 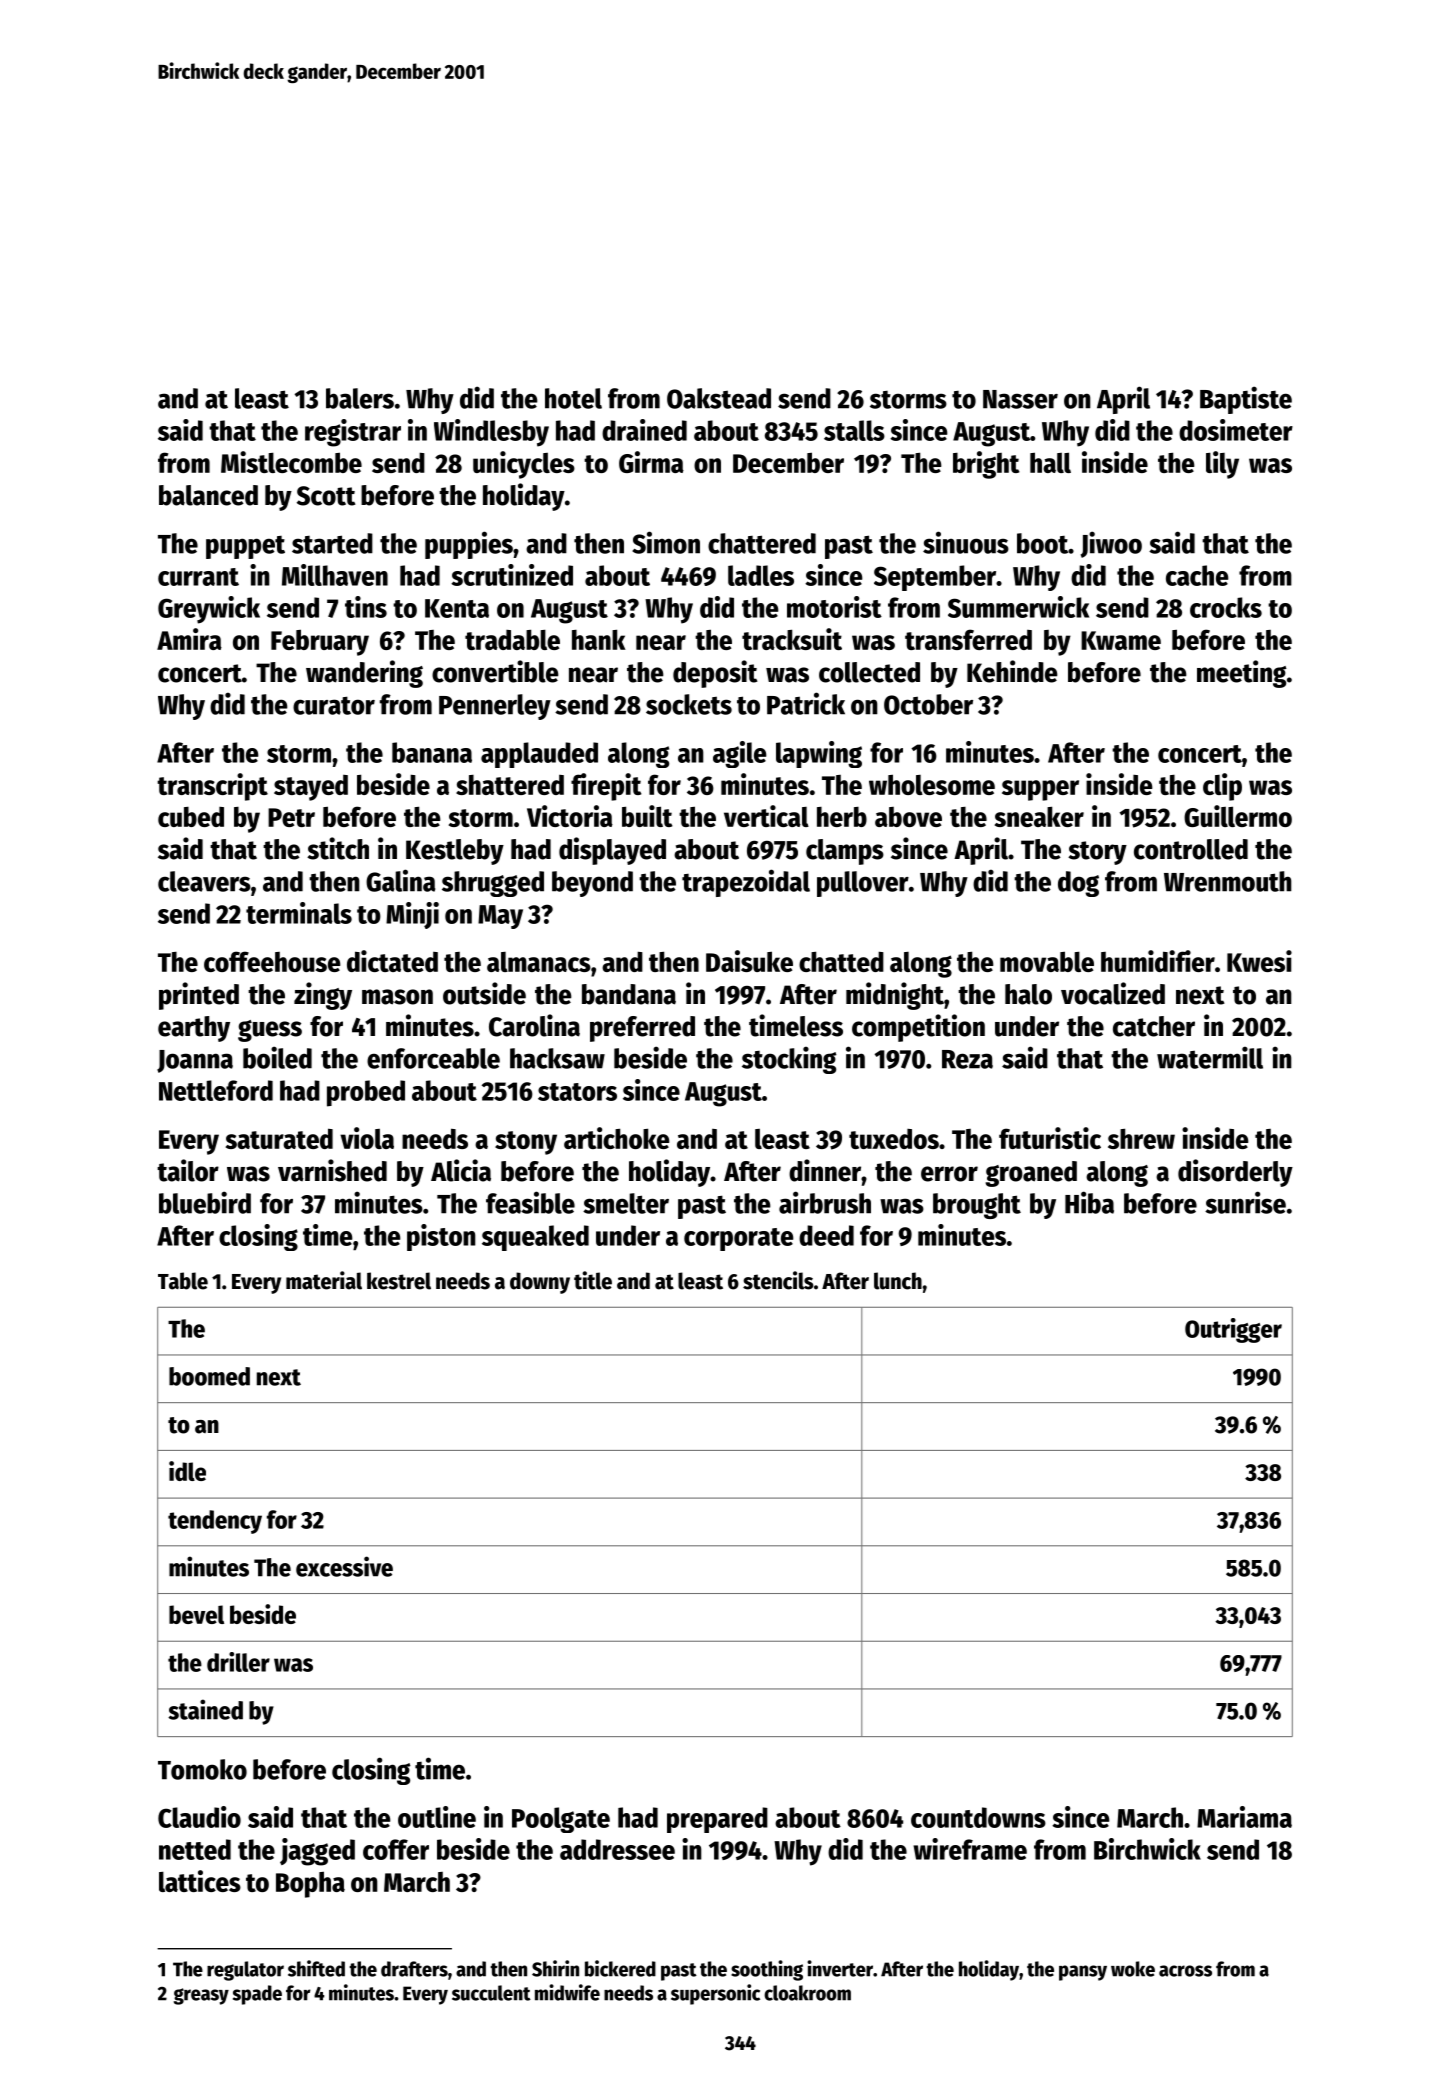 What do you see at coordinates (344, 1566) in the document?
I see `excessive` at bounding box center [344, 1566].
